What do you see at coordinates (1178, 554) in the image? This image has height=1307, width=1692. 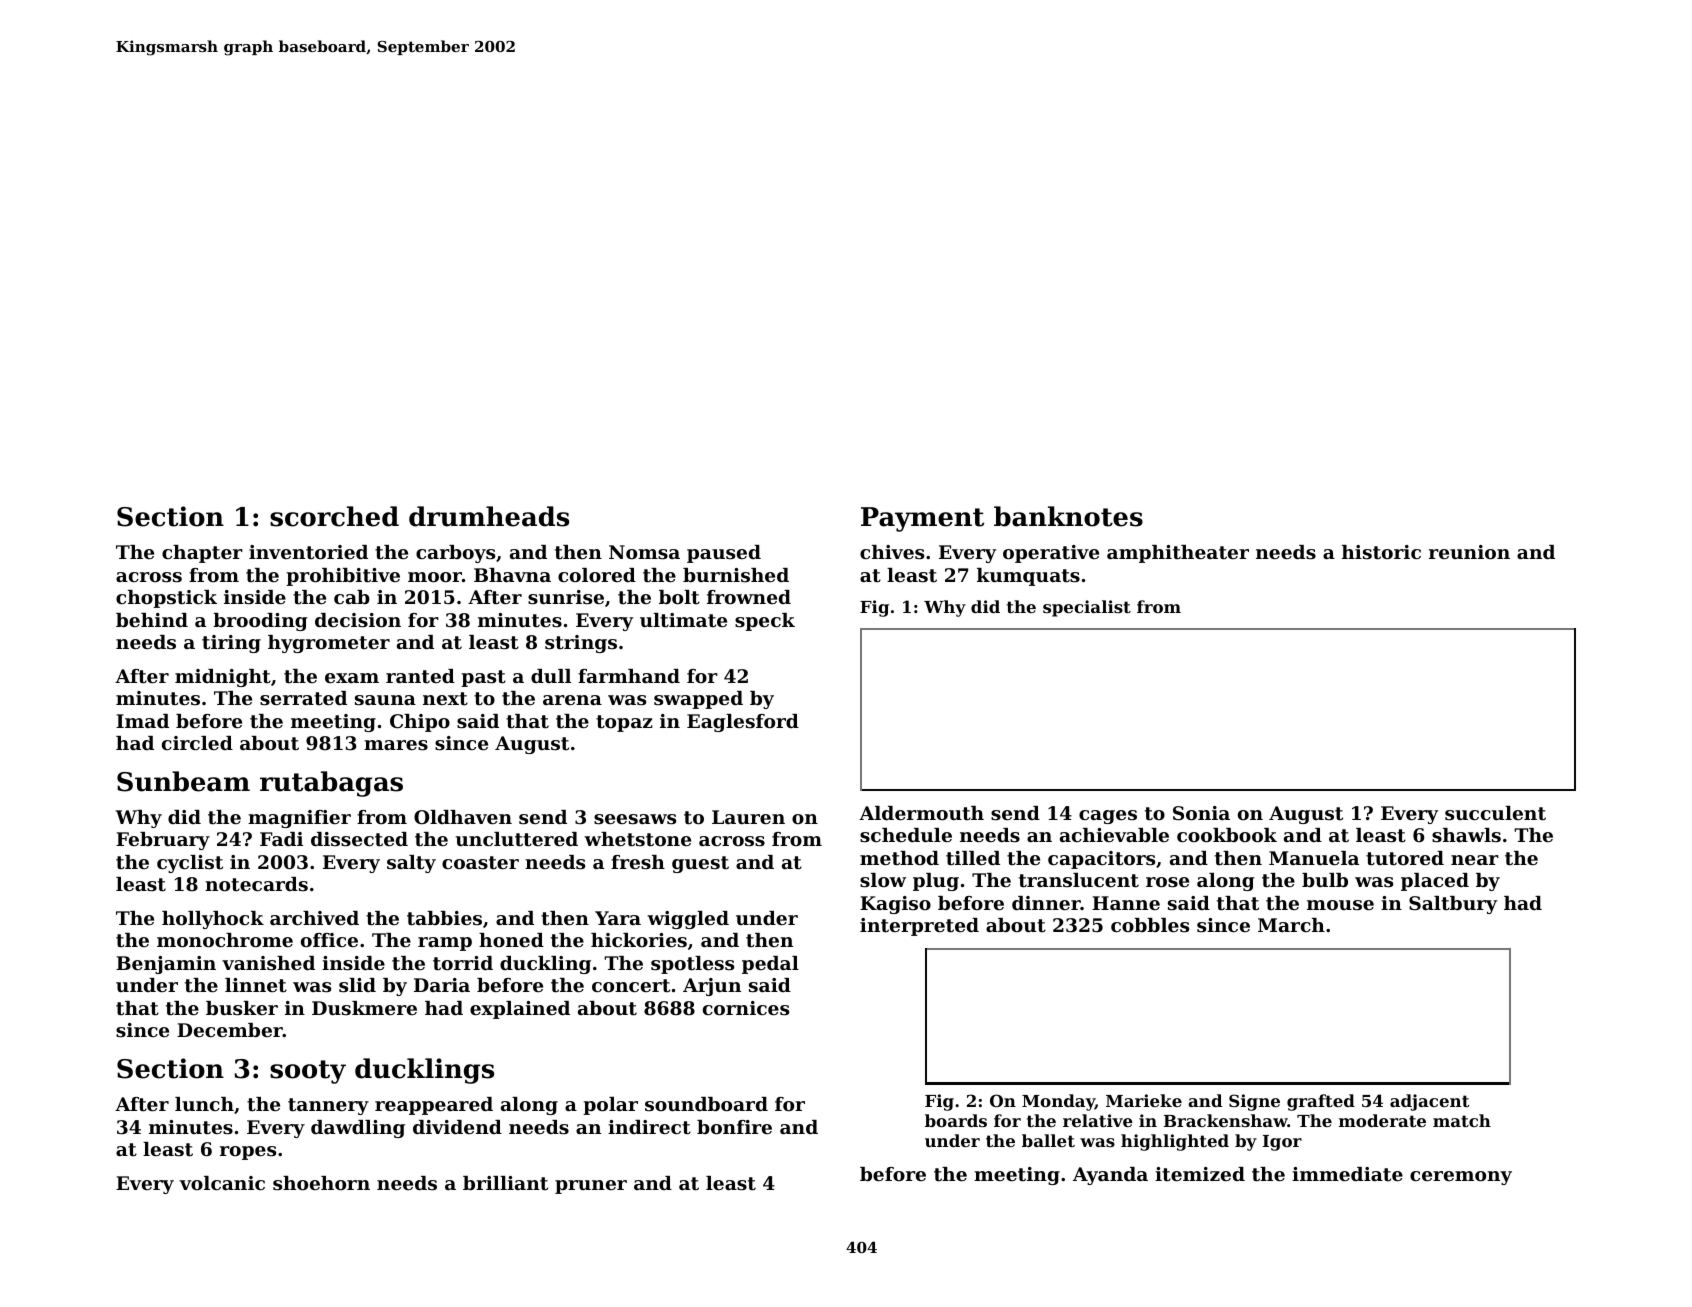 I see `amphitheater` at bounding box center [1178, 554].
